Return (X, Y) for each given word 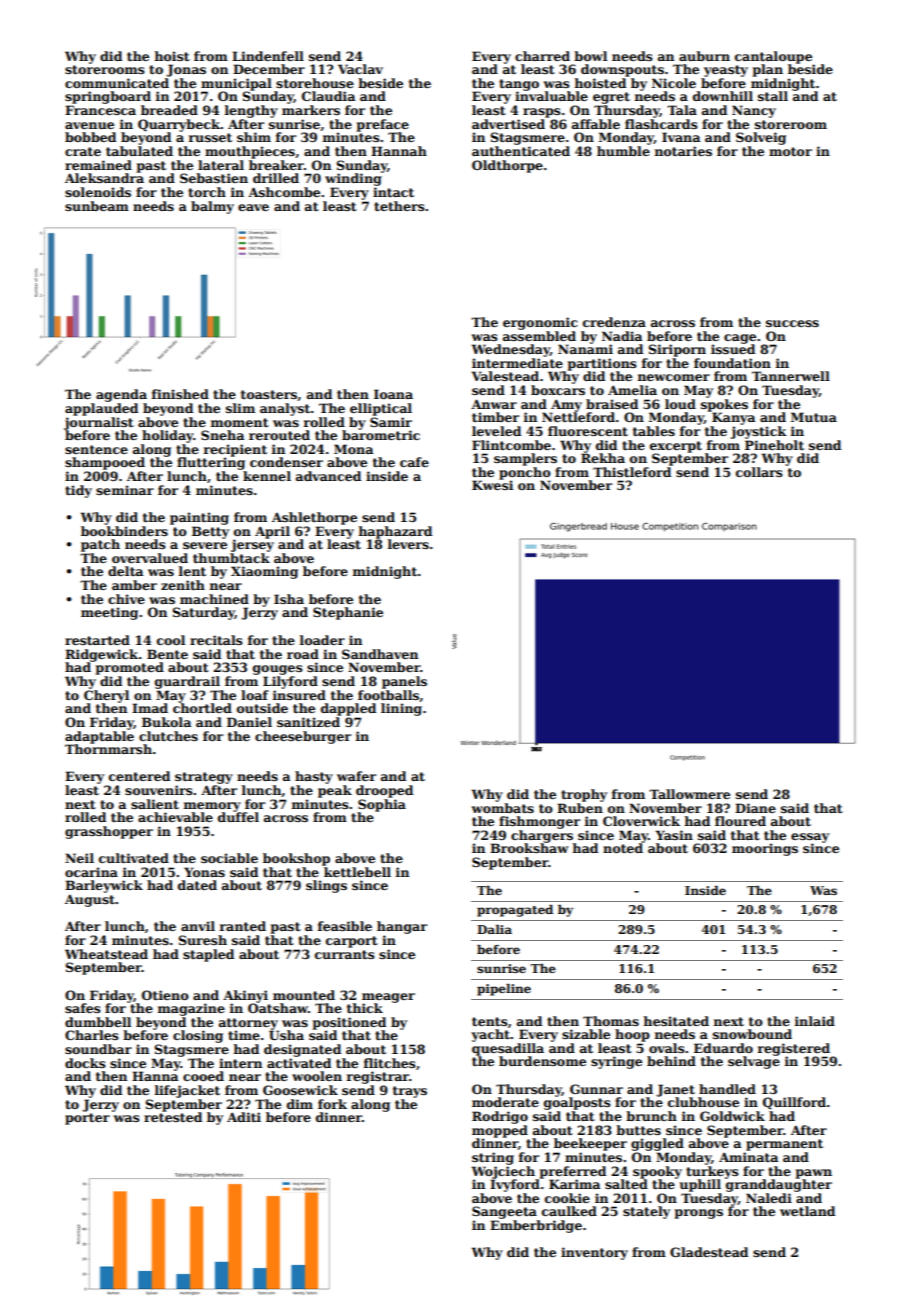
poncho (525, 473)
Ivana (681, 137)
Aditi (244, 1117)
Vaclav (360, 69)
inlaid (815, 1021)
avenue (89, 125)
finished (180, 394)
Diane (755, 808)
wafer (356, 776)
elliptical (381, 409)
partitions (602, 364)
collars (759, 472)
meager (388, 998)
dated (197, 885)
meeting (109, 613)
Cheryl (106, 696)
